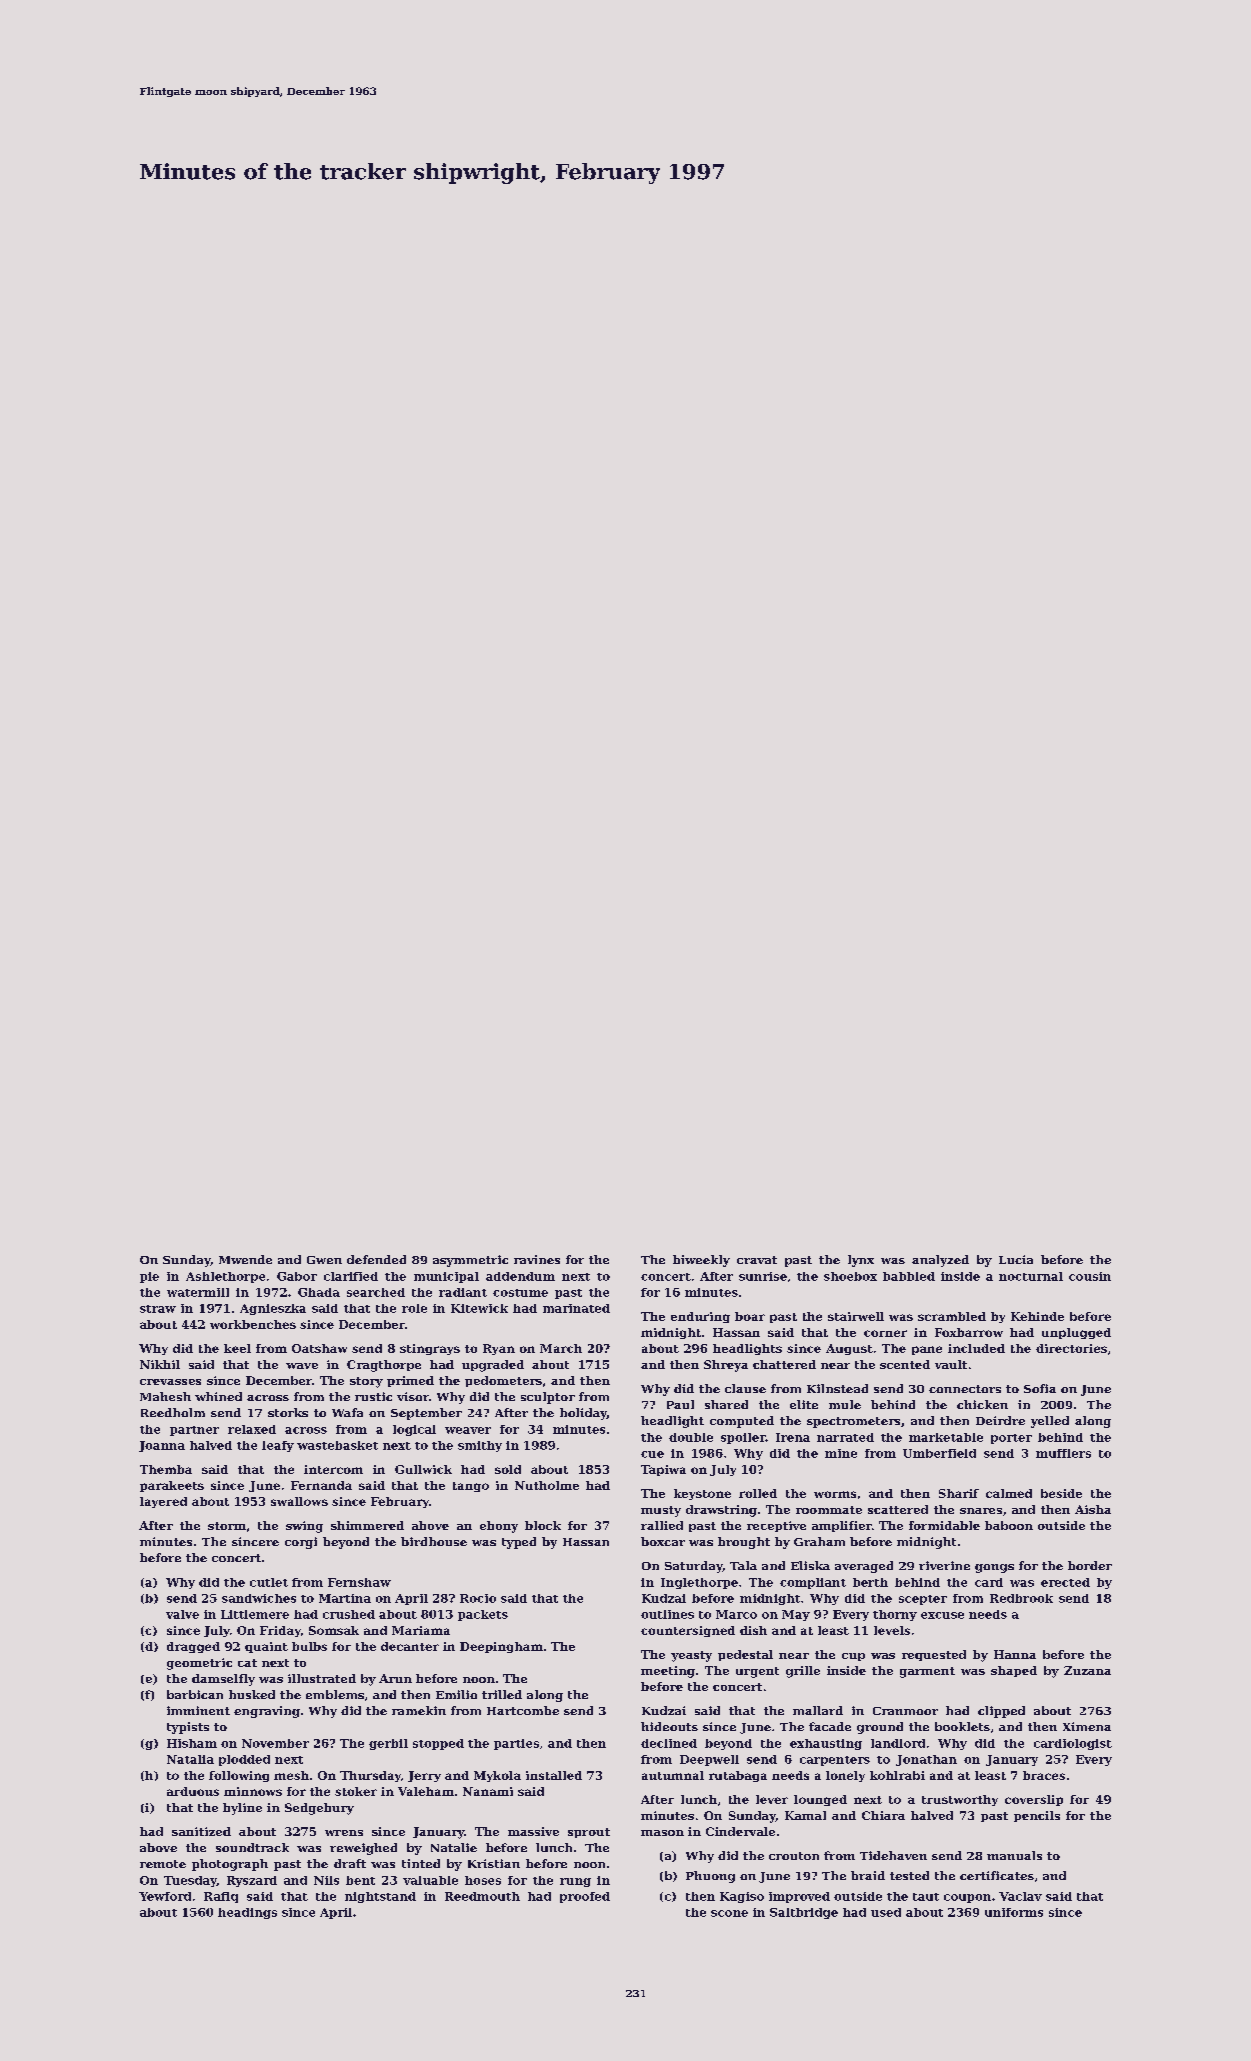 This document has width=1251, height=2061. I want to click on Hanna, so click(1015, 1654).
